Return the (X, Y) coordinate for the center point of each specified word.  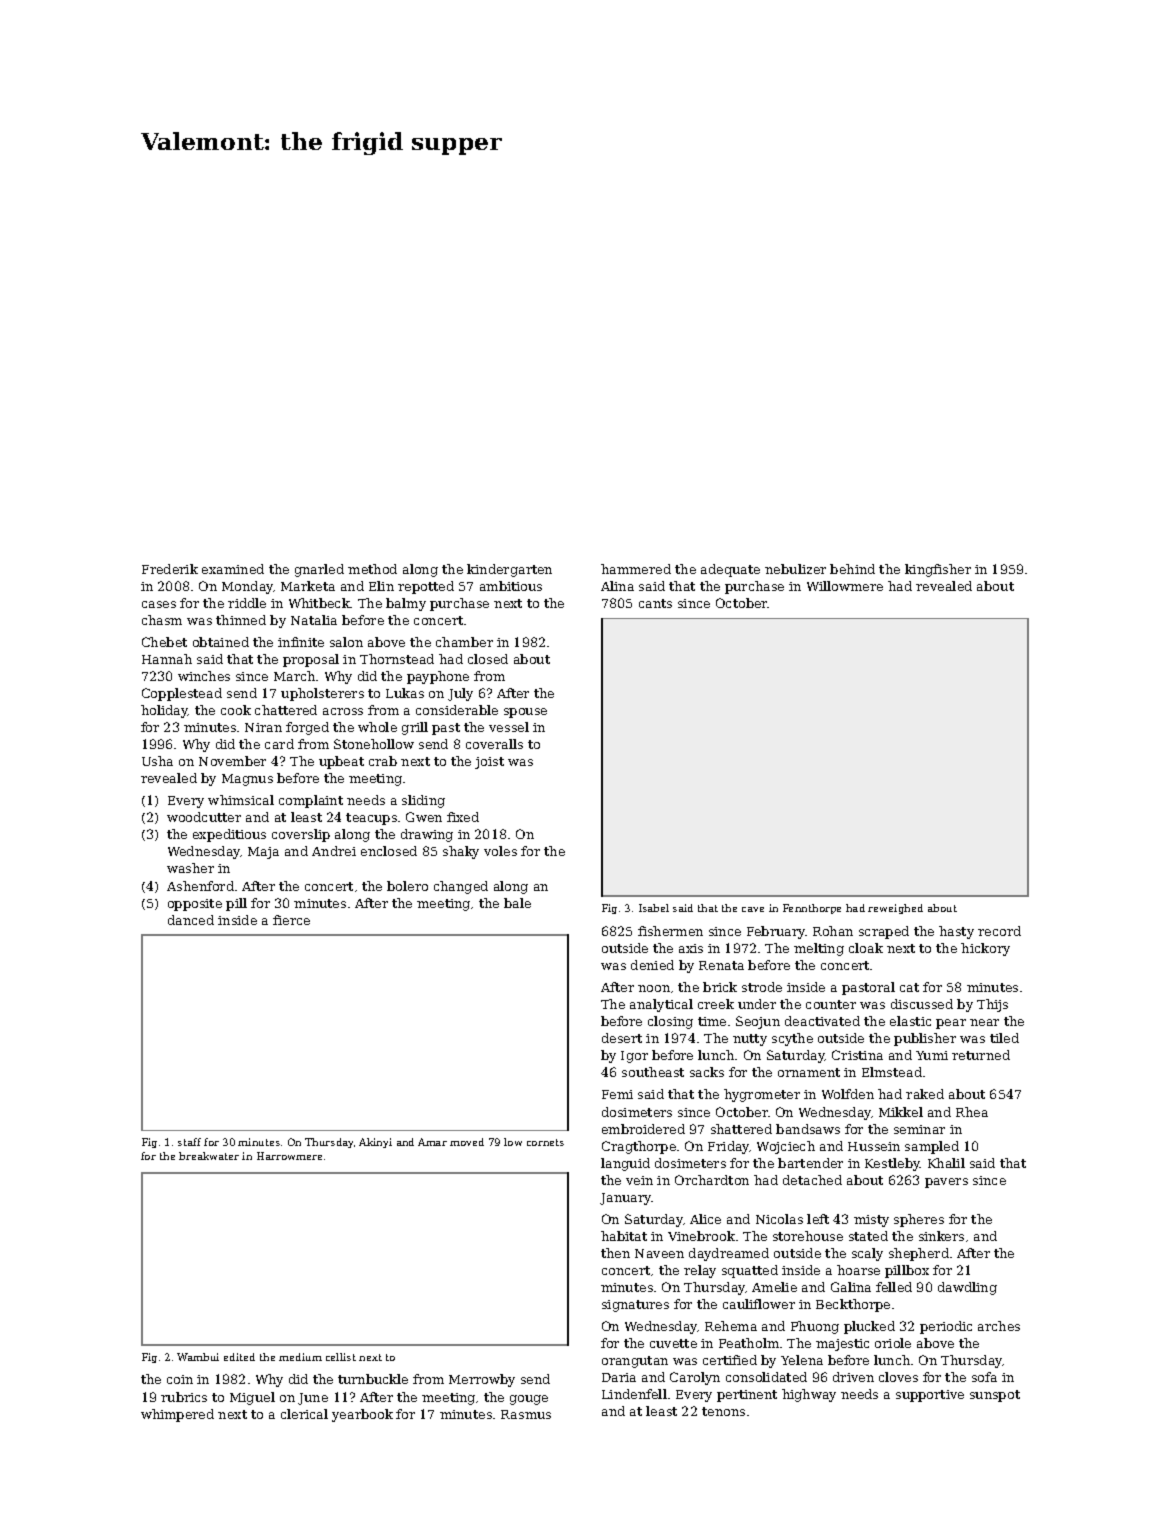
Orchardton (712, 1180)
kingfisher (938, 570)
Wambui (198, 1357)
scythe (792, 1039)
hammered (636, 569)
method (372, 569)
